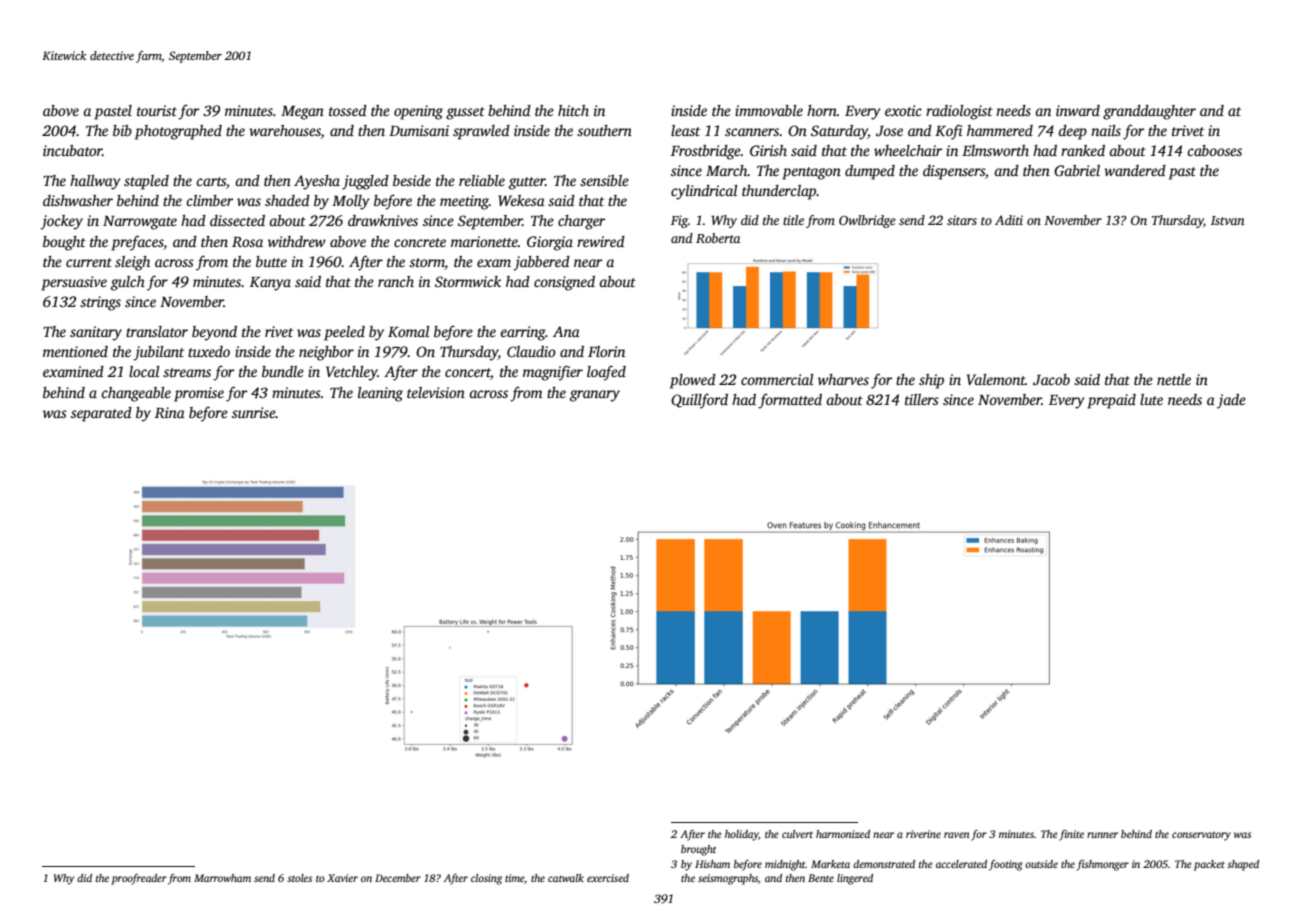  What do you see at coordinates (351, 202) in the screenshot?
I see `Molly` at bounding box center [351, 202].
